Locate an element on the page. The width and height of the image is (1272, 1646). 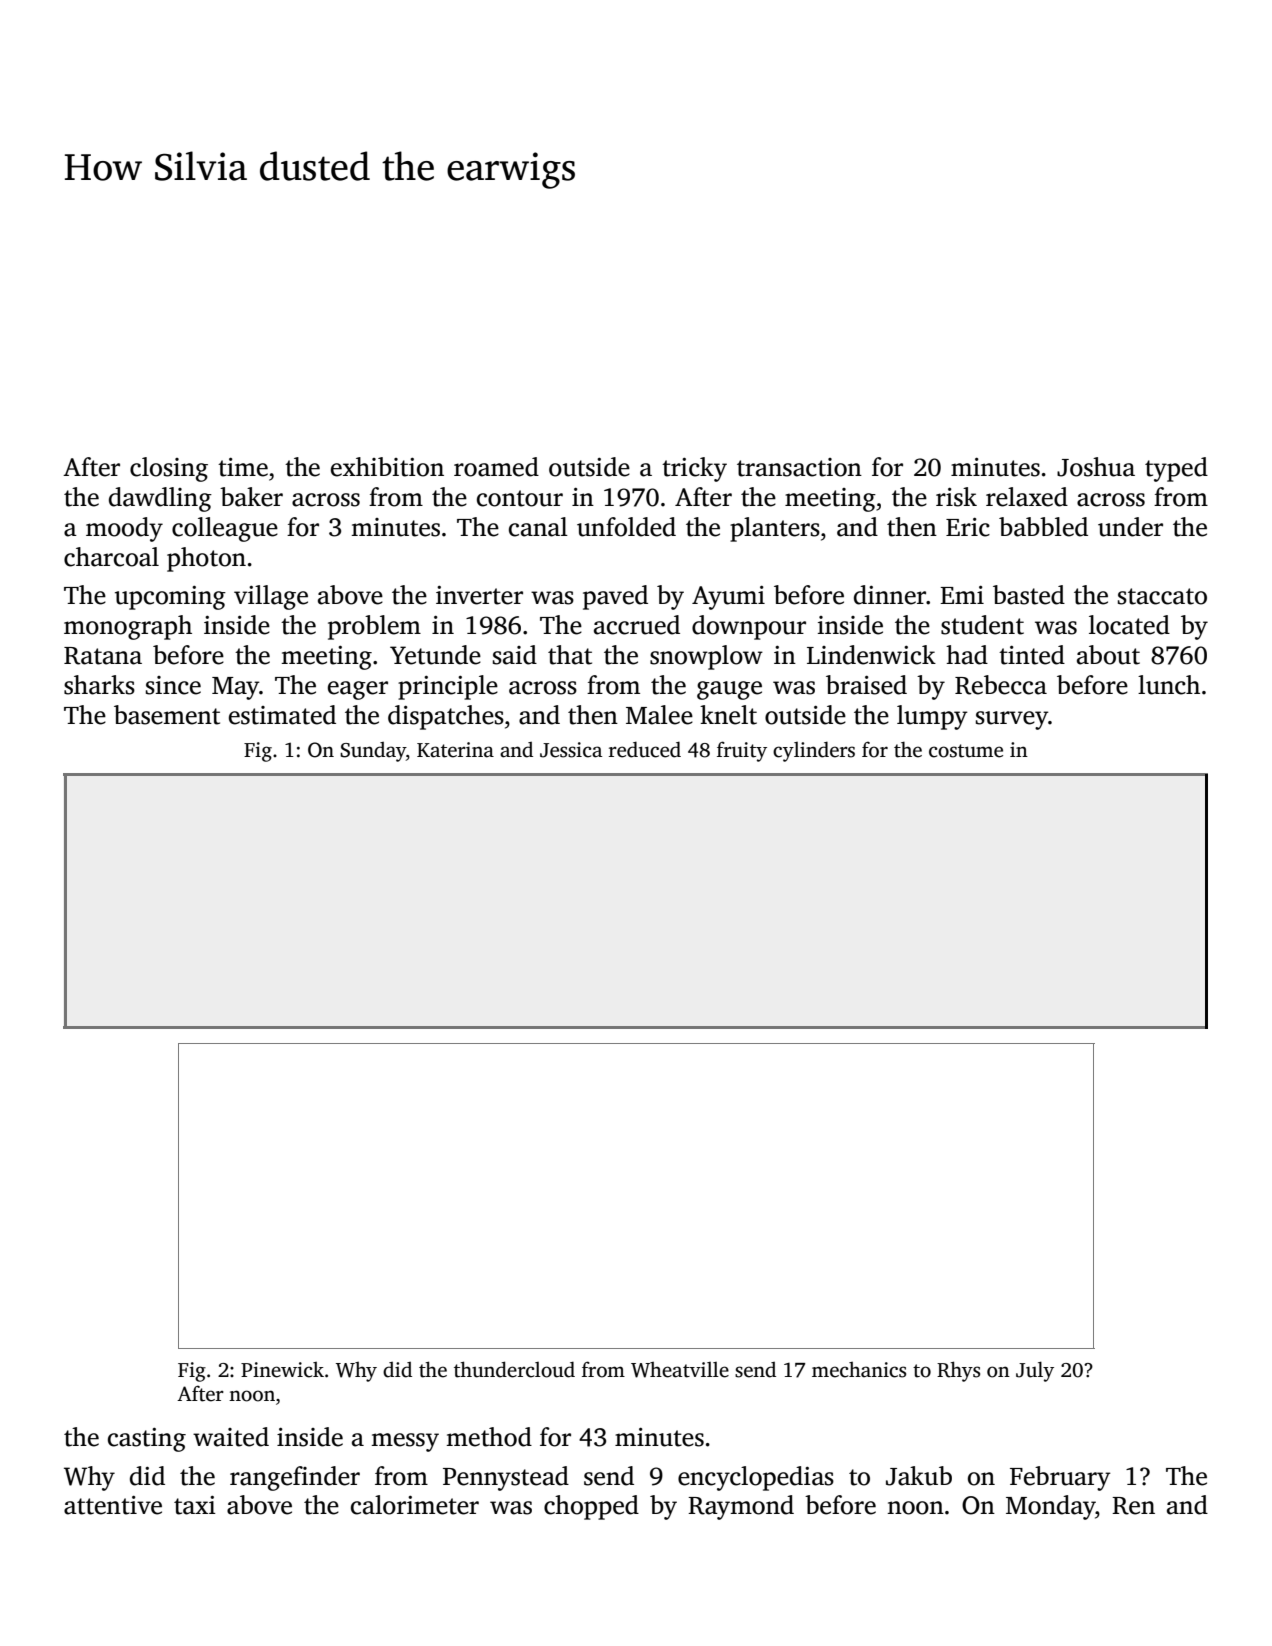
Wheatville is located at coordinates (680, 1370).
